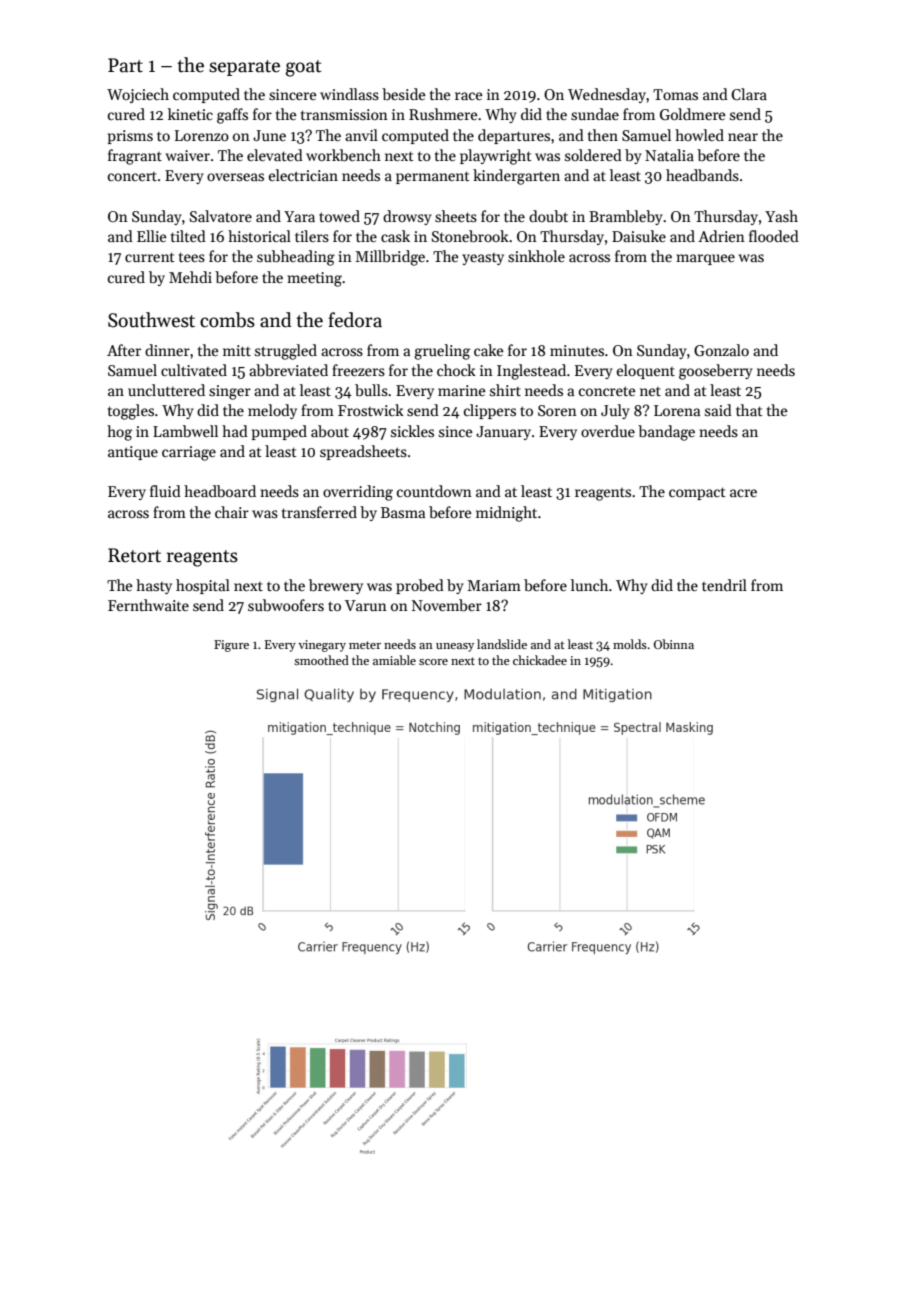  I want to click on singer, so click(230, 392).
